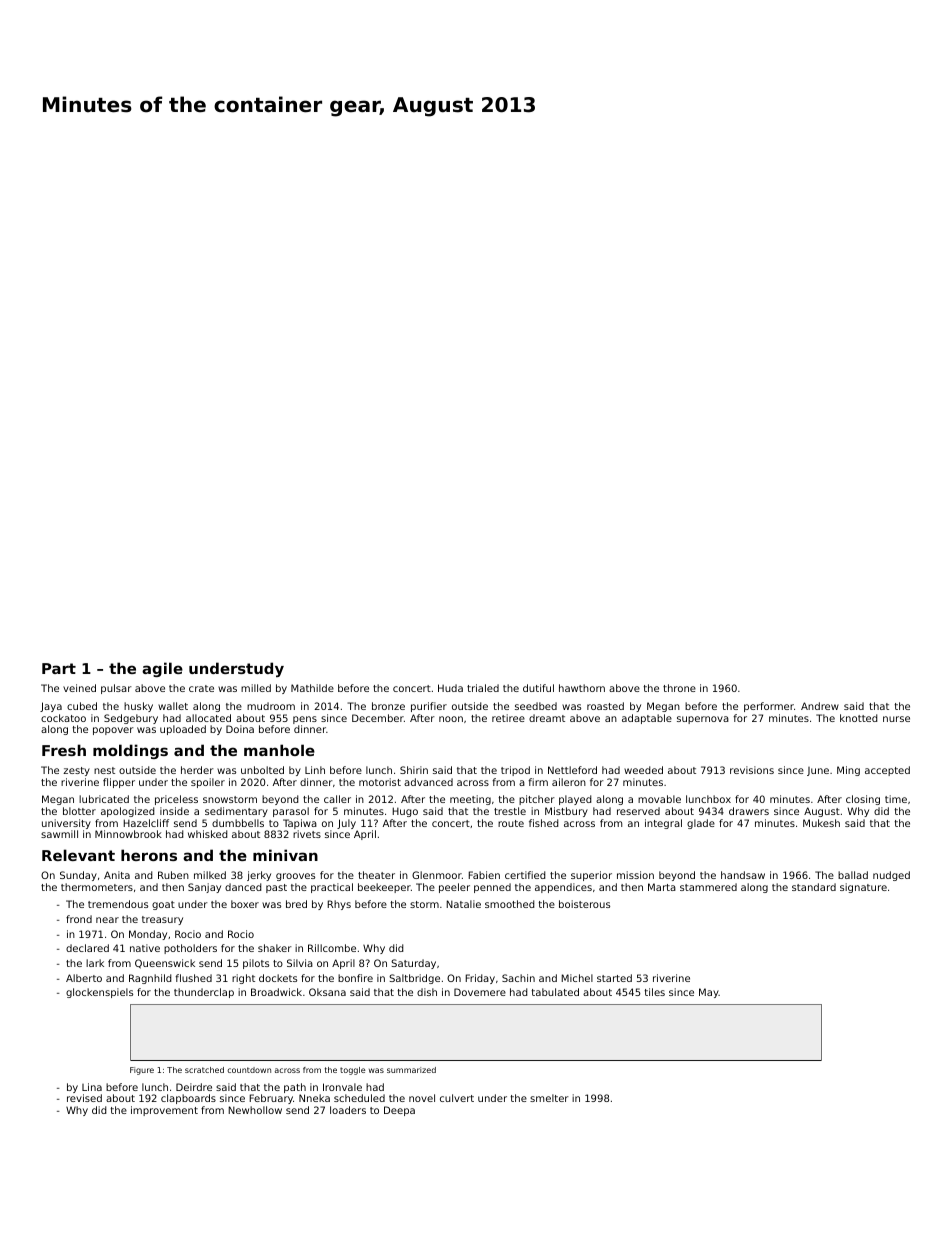 Image resolution: width=952 pixels, height=1233 pixels. I want to click on improvement, so click(164, 1111).
